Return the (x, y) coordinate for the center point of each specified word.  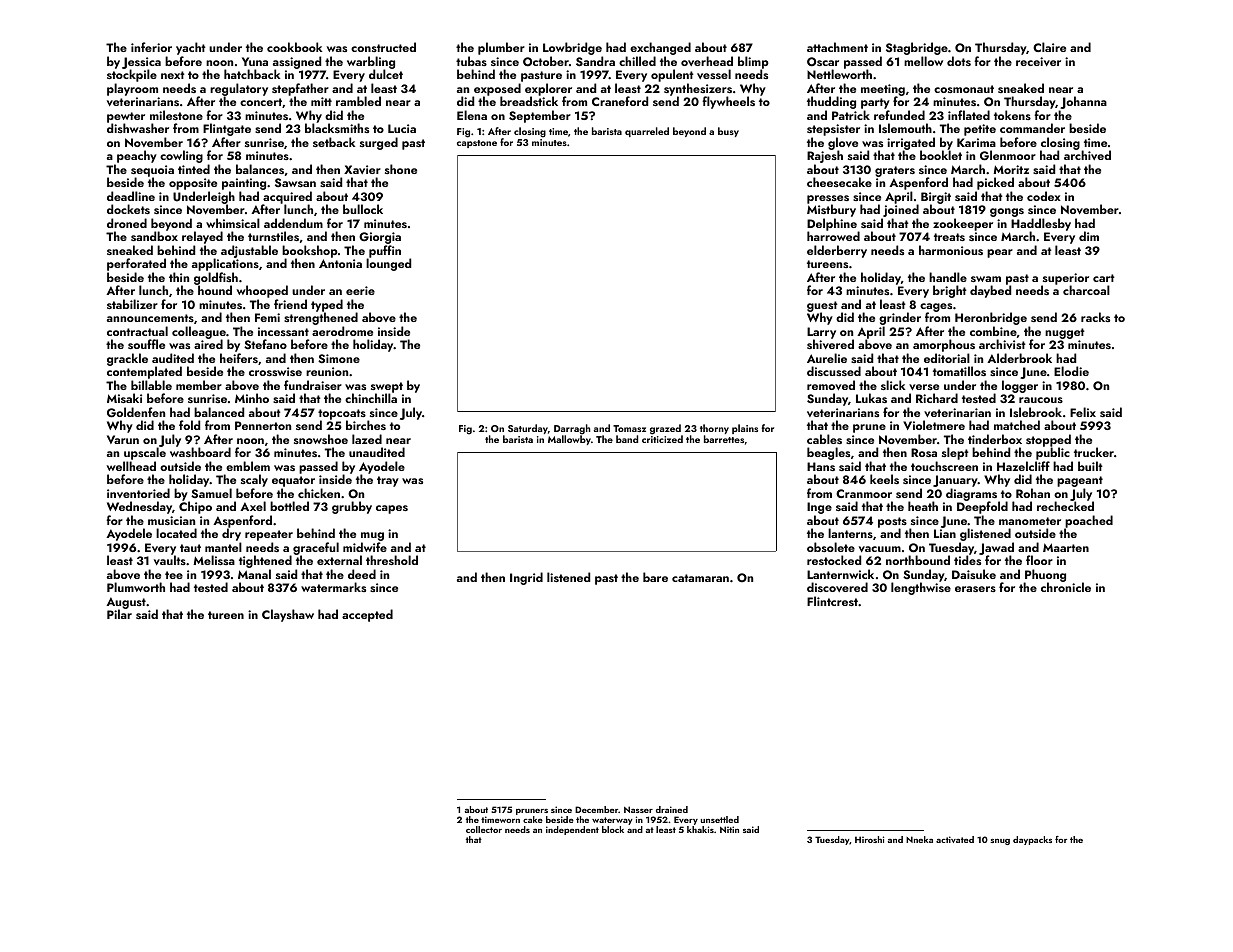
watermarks (333, 587)
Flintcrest (832, 601)
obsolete (831, 547)
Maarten (1066, 547)
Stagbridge (917, 48)
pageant (1080, 481)
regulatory (239, 90)
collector (484, 829)
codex (1044, 196)
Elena (472, 115)
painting (244, 184)
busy (728, 132)
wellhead (131, 466)
